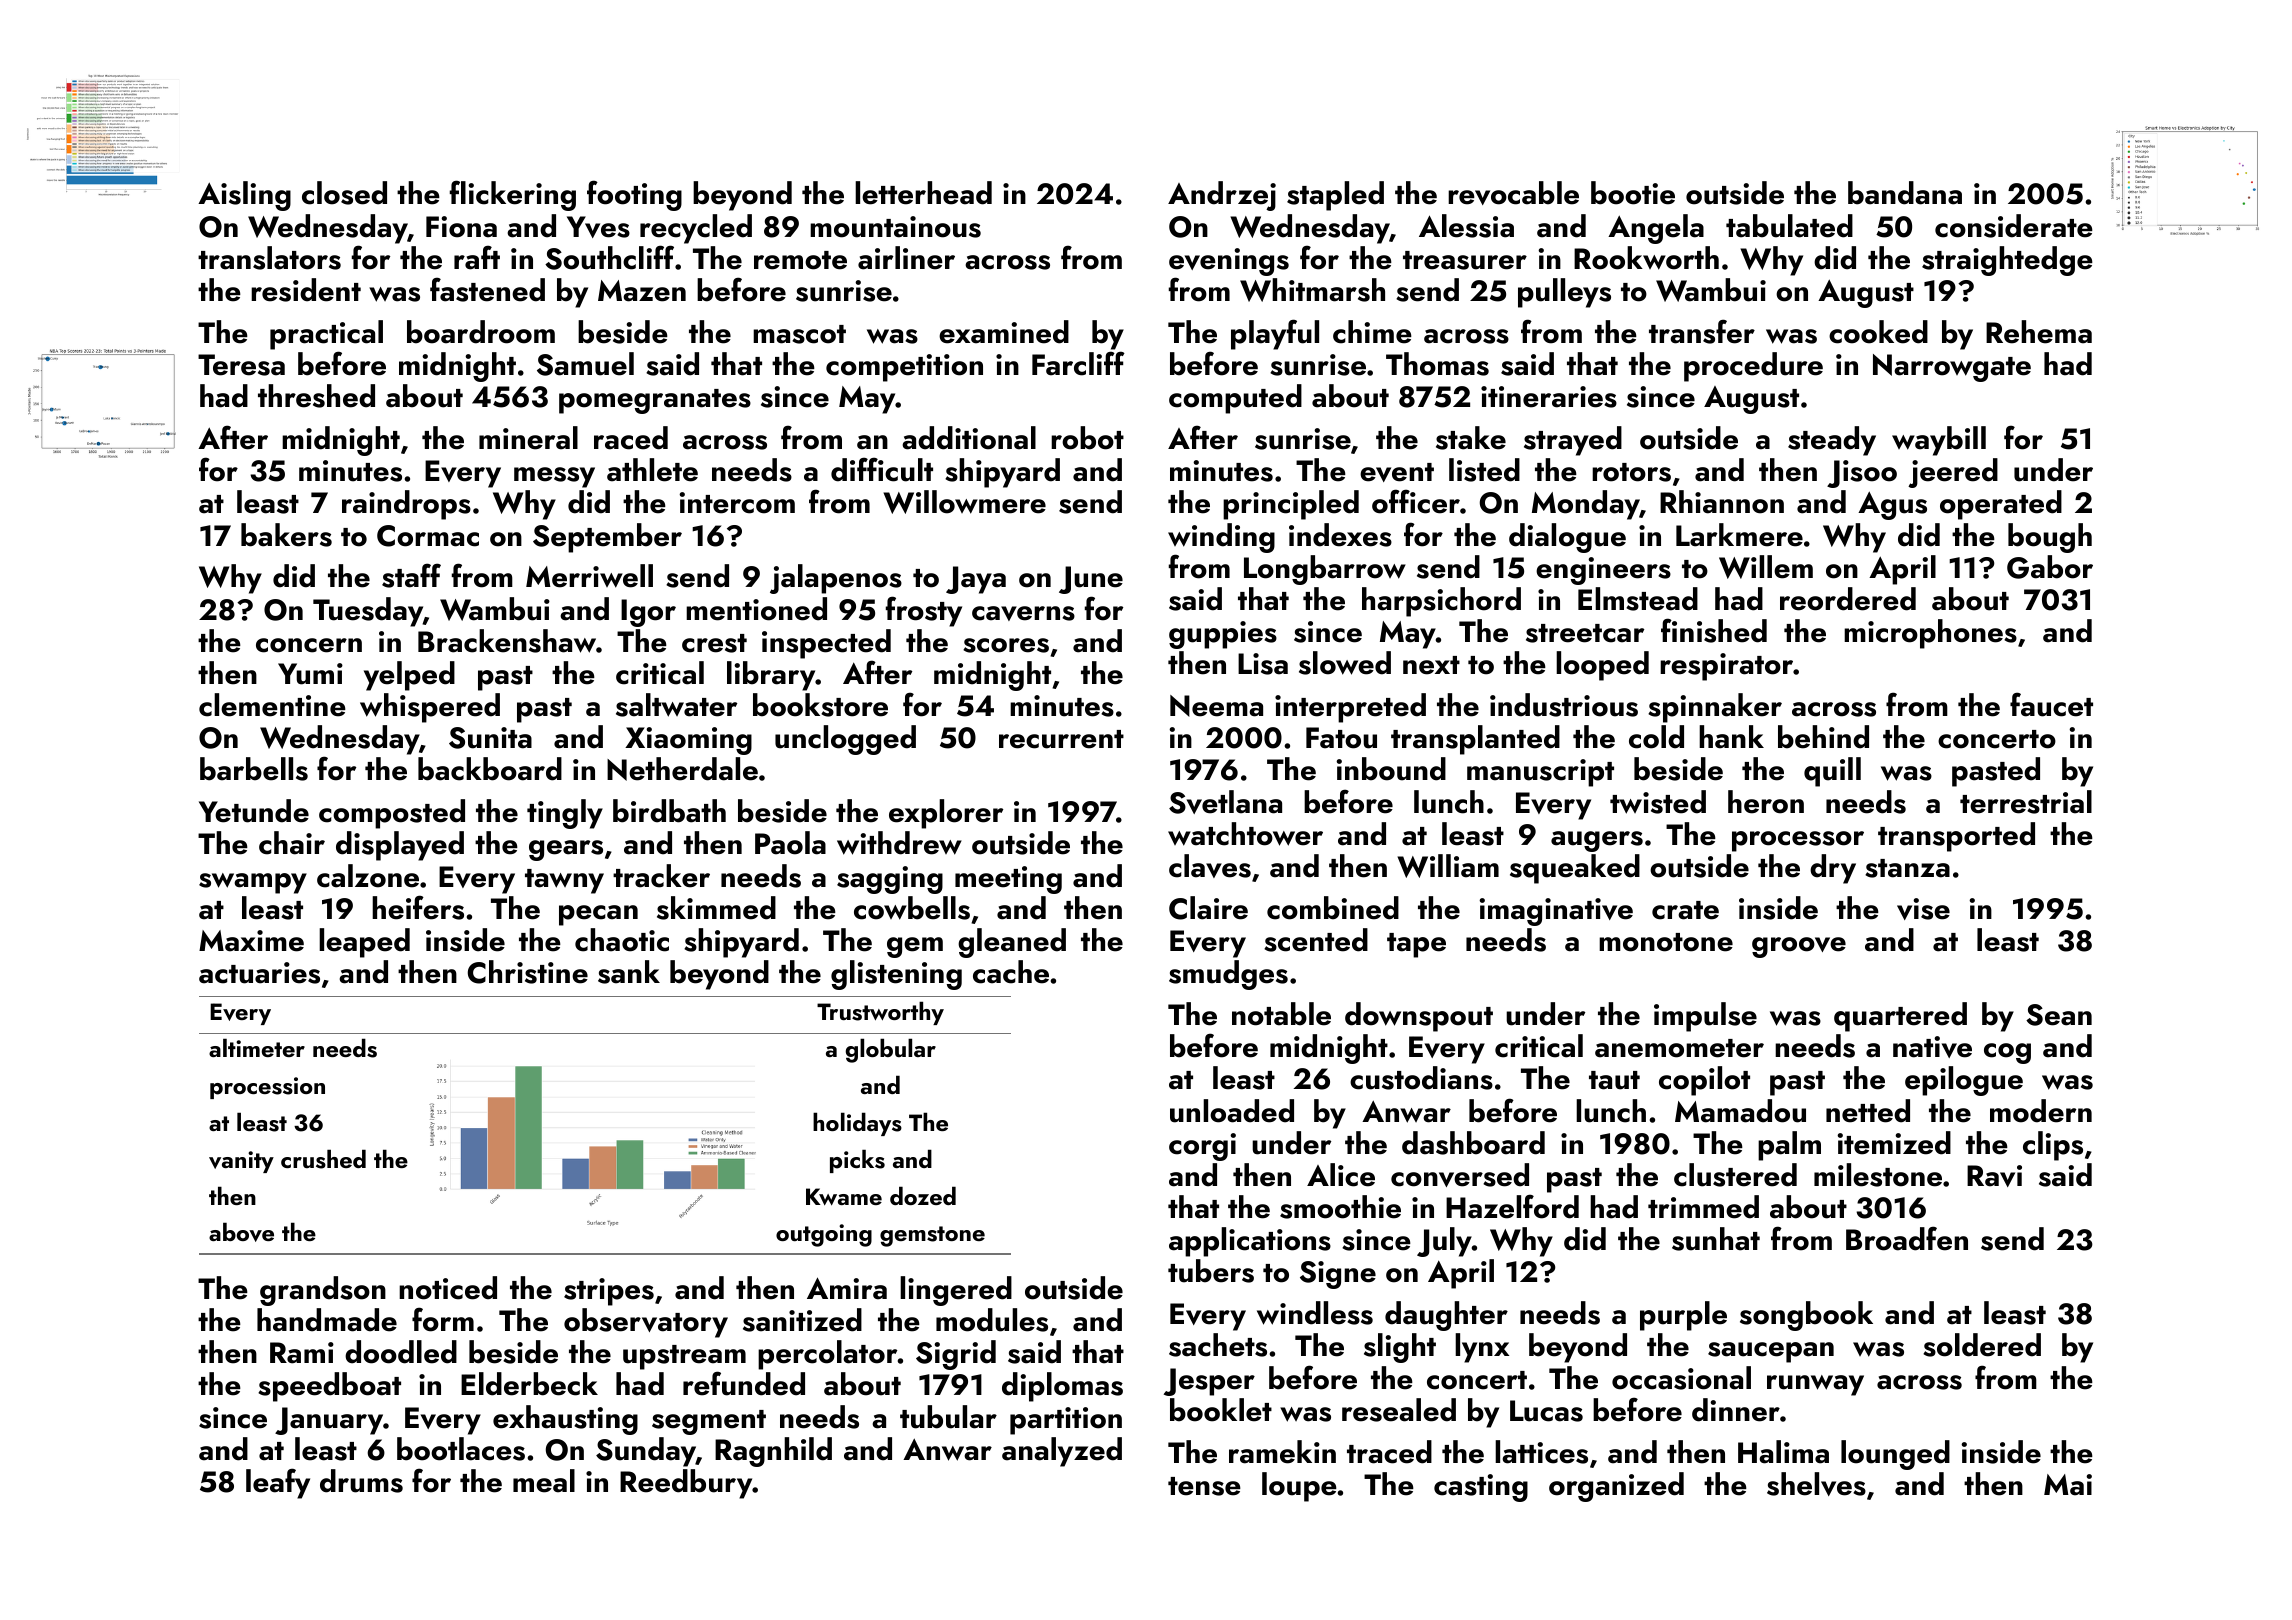 The height and width of the document is (1620, 2292). Describe the element at coordinates (629, 972) in the document. I see `sank` at that location.
